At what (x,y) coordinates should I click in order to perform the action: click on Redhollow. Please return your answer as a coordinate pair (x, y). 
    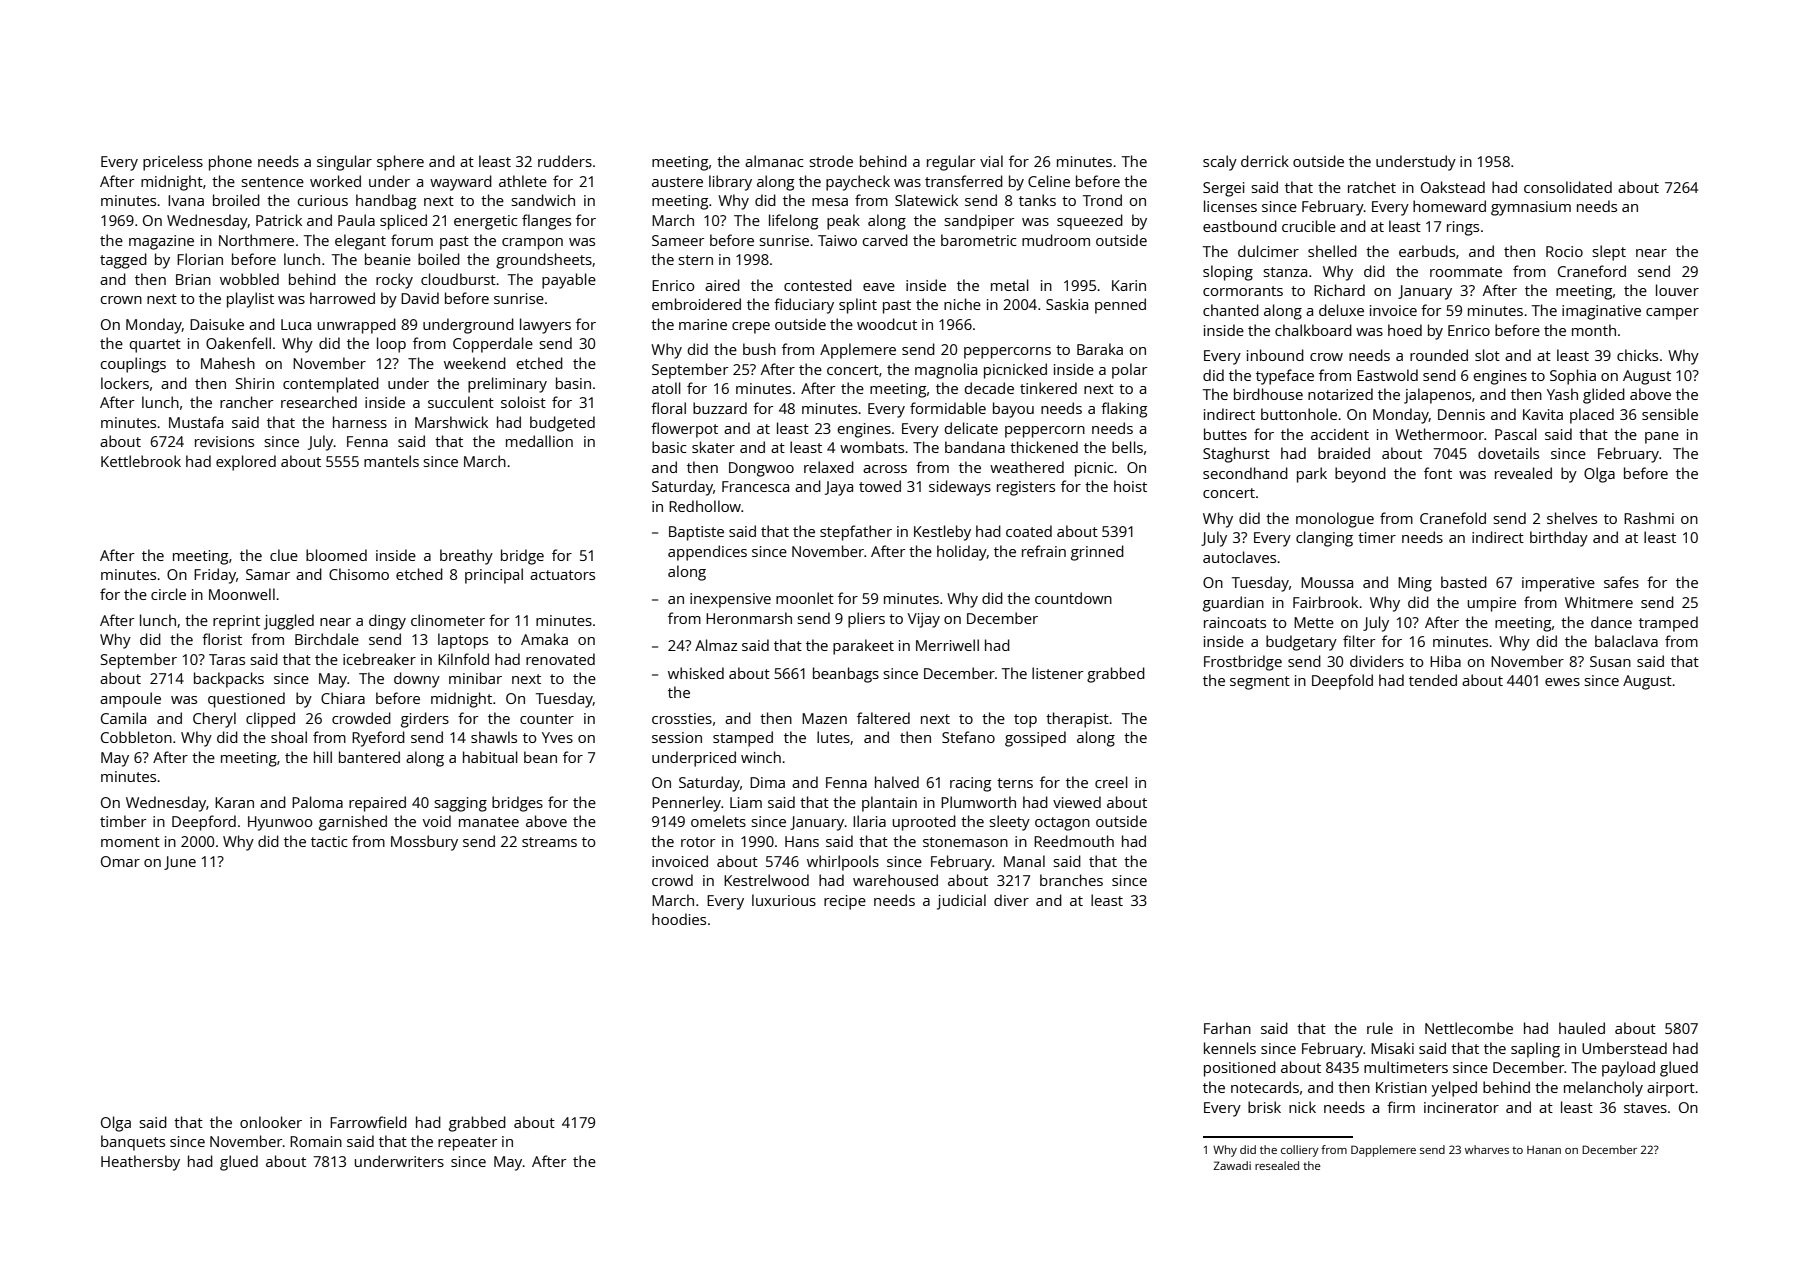
    Looking at the image, I should click on (705, 506).
